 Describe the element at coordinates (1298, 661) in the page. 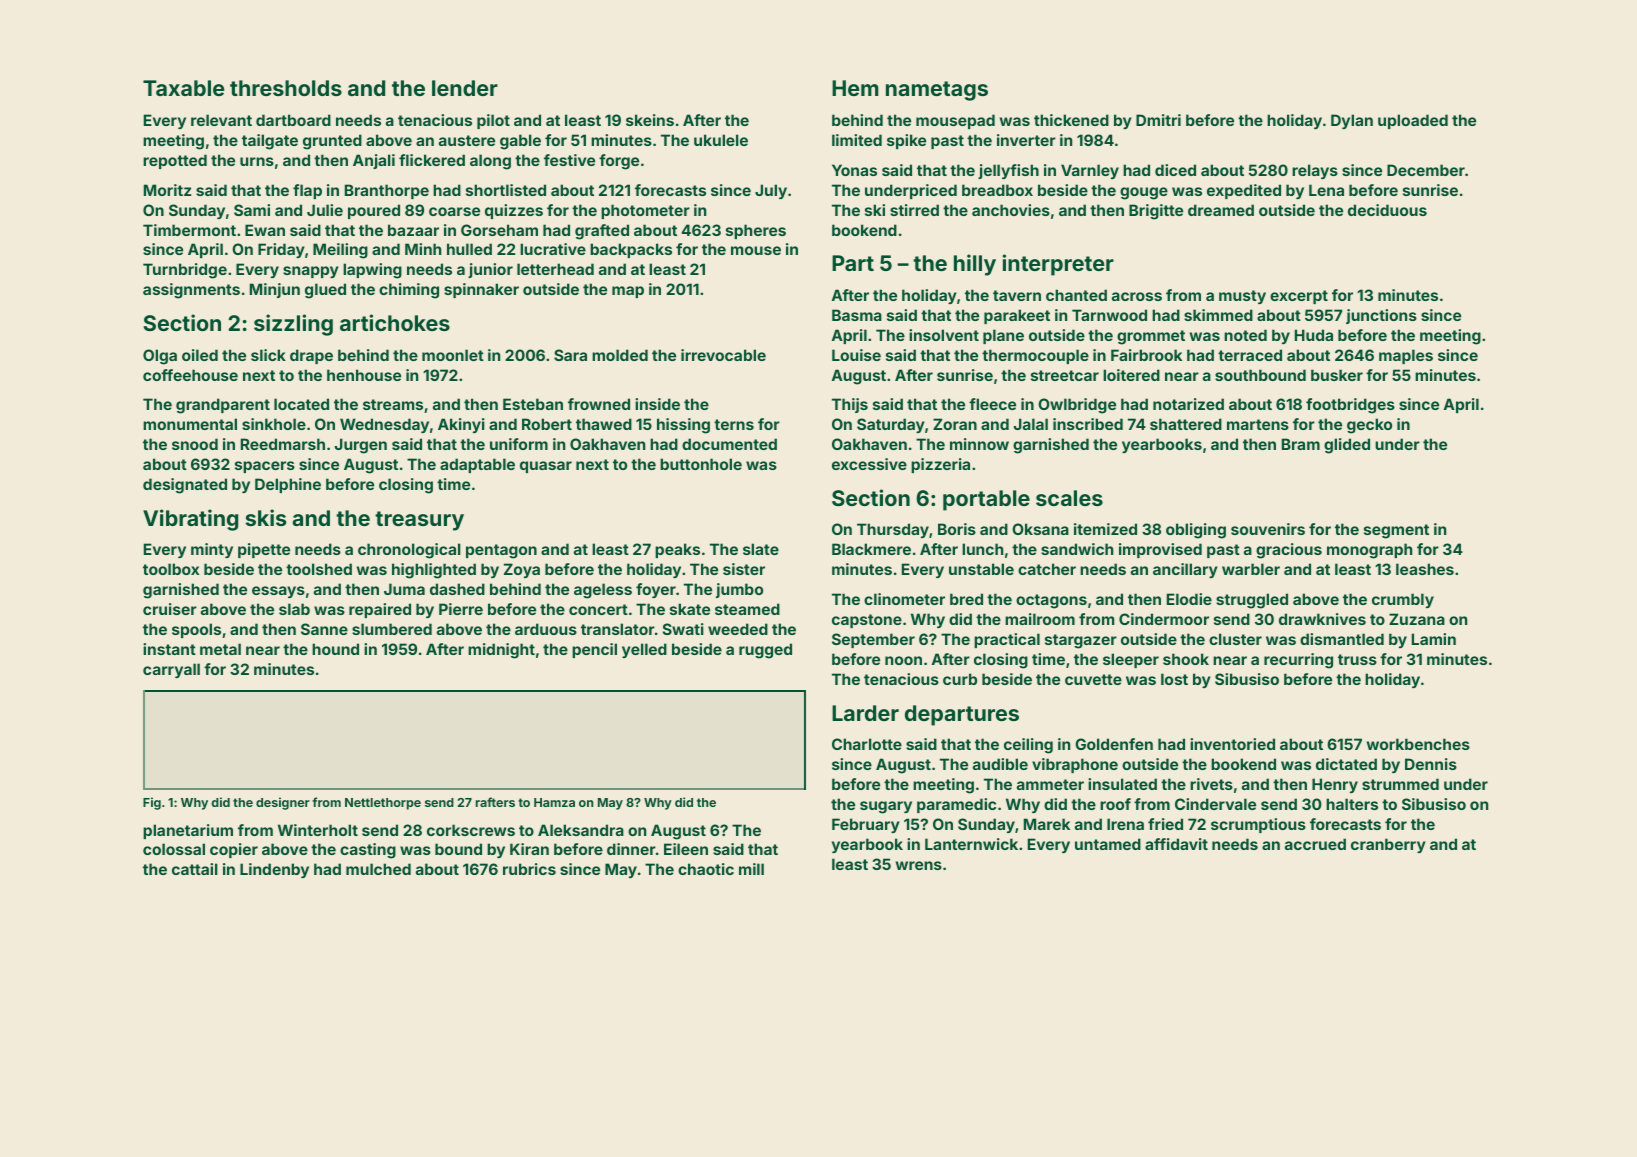

I see `recurring` at that location.
